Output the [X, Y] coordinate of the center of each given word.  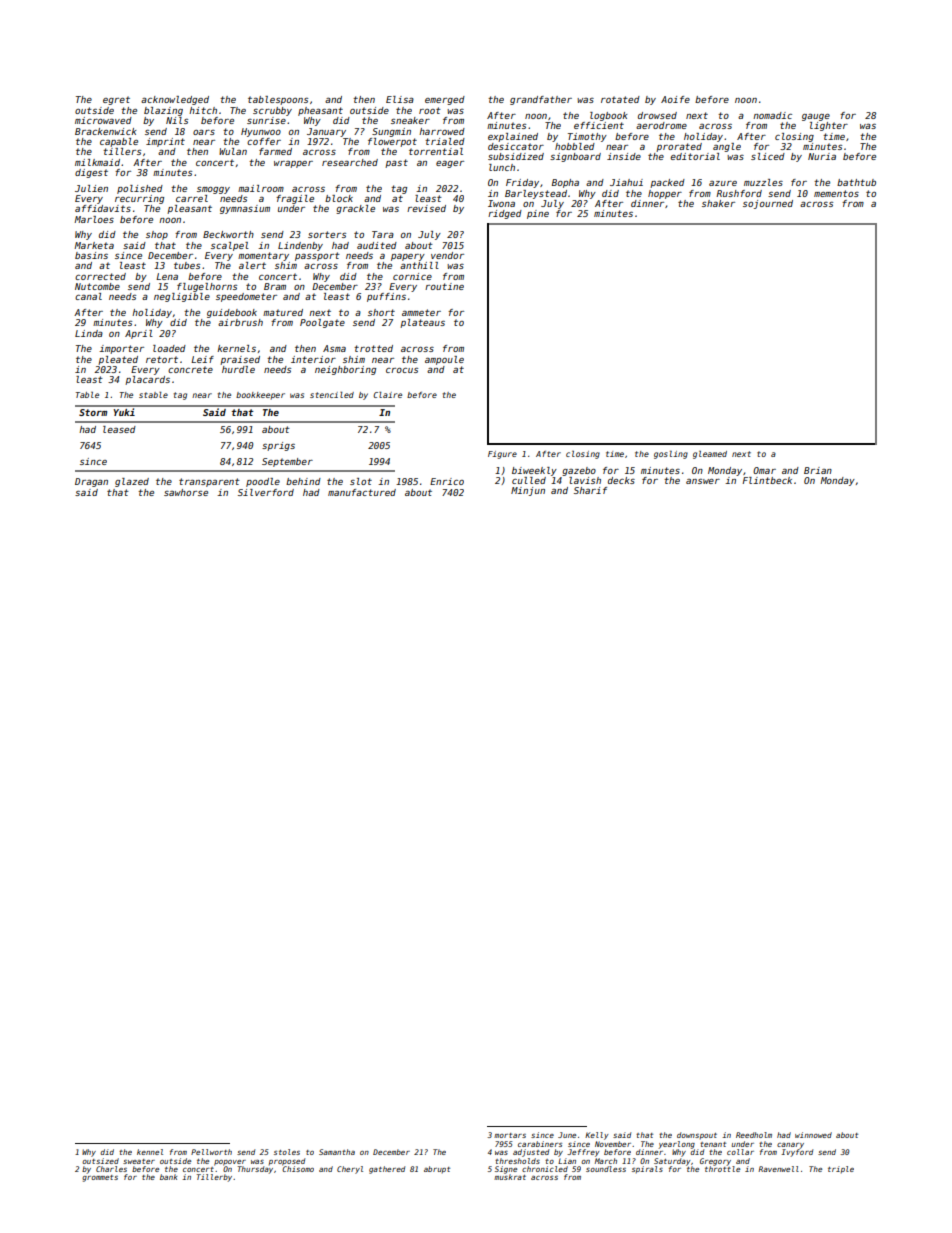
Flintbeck [767, 480]
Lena [167, 276]
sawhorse [186, 492]
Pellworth [211, 1152]
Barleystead [536, 194]
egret [116, 100]
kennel [150, 1152]
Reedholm [754, 1135]
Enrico [447, 481]
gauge [816, 117]
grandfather [541, 100]
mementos [836, 193]
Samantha [337, 1152]
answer [703, 481]
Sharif [590, 490]
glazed [132, 482]
